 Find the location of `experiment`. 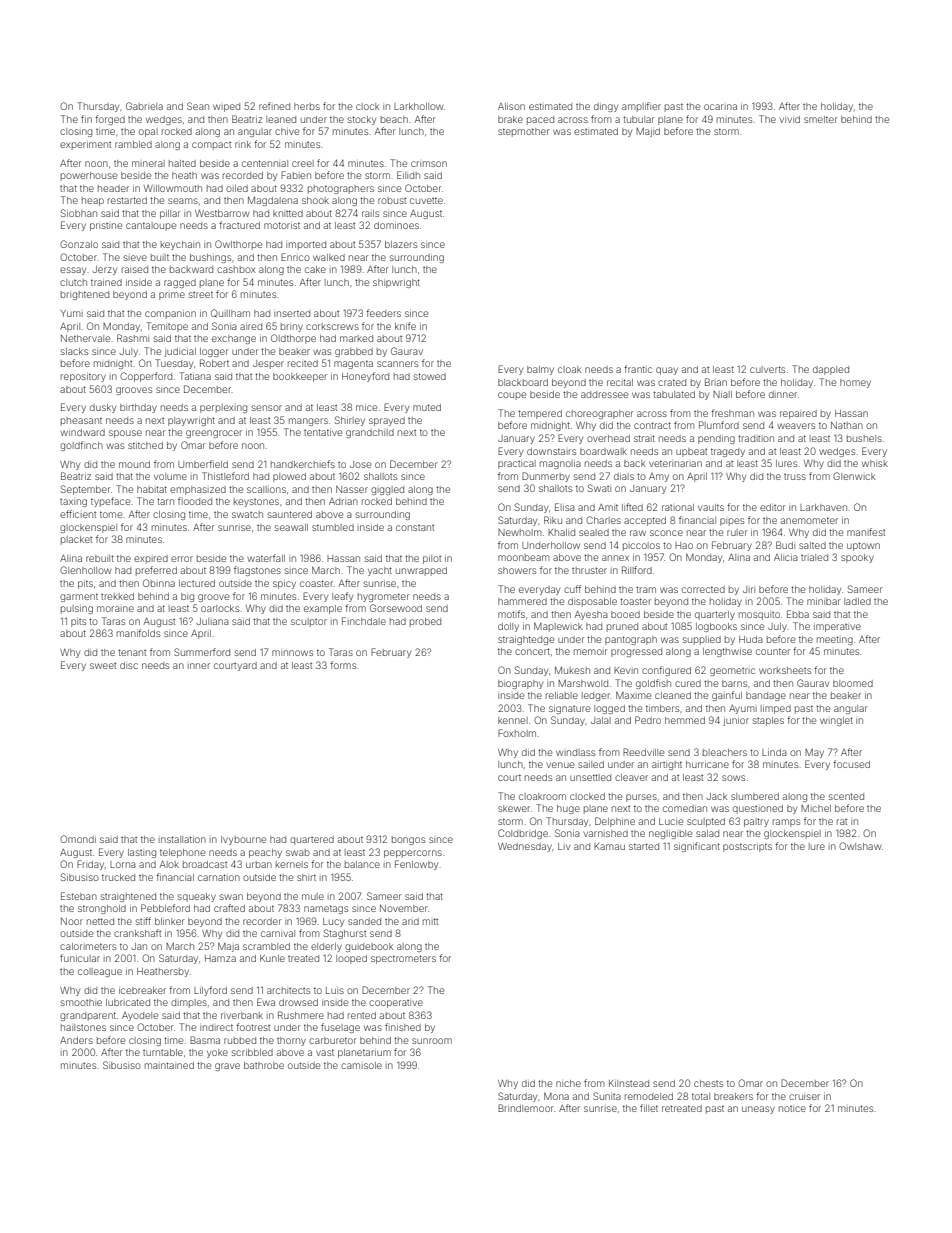

experiment is located at coordinates (85, 146).
